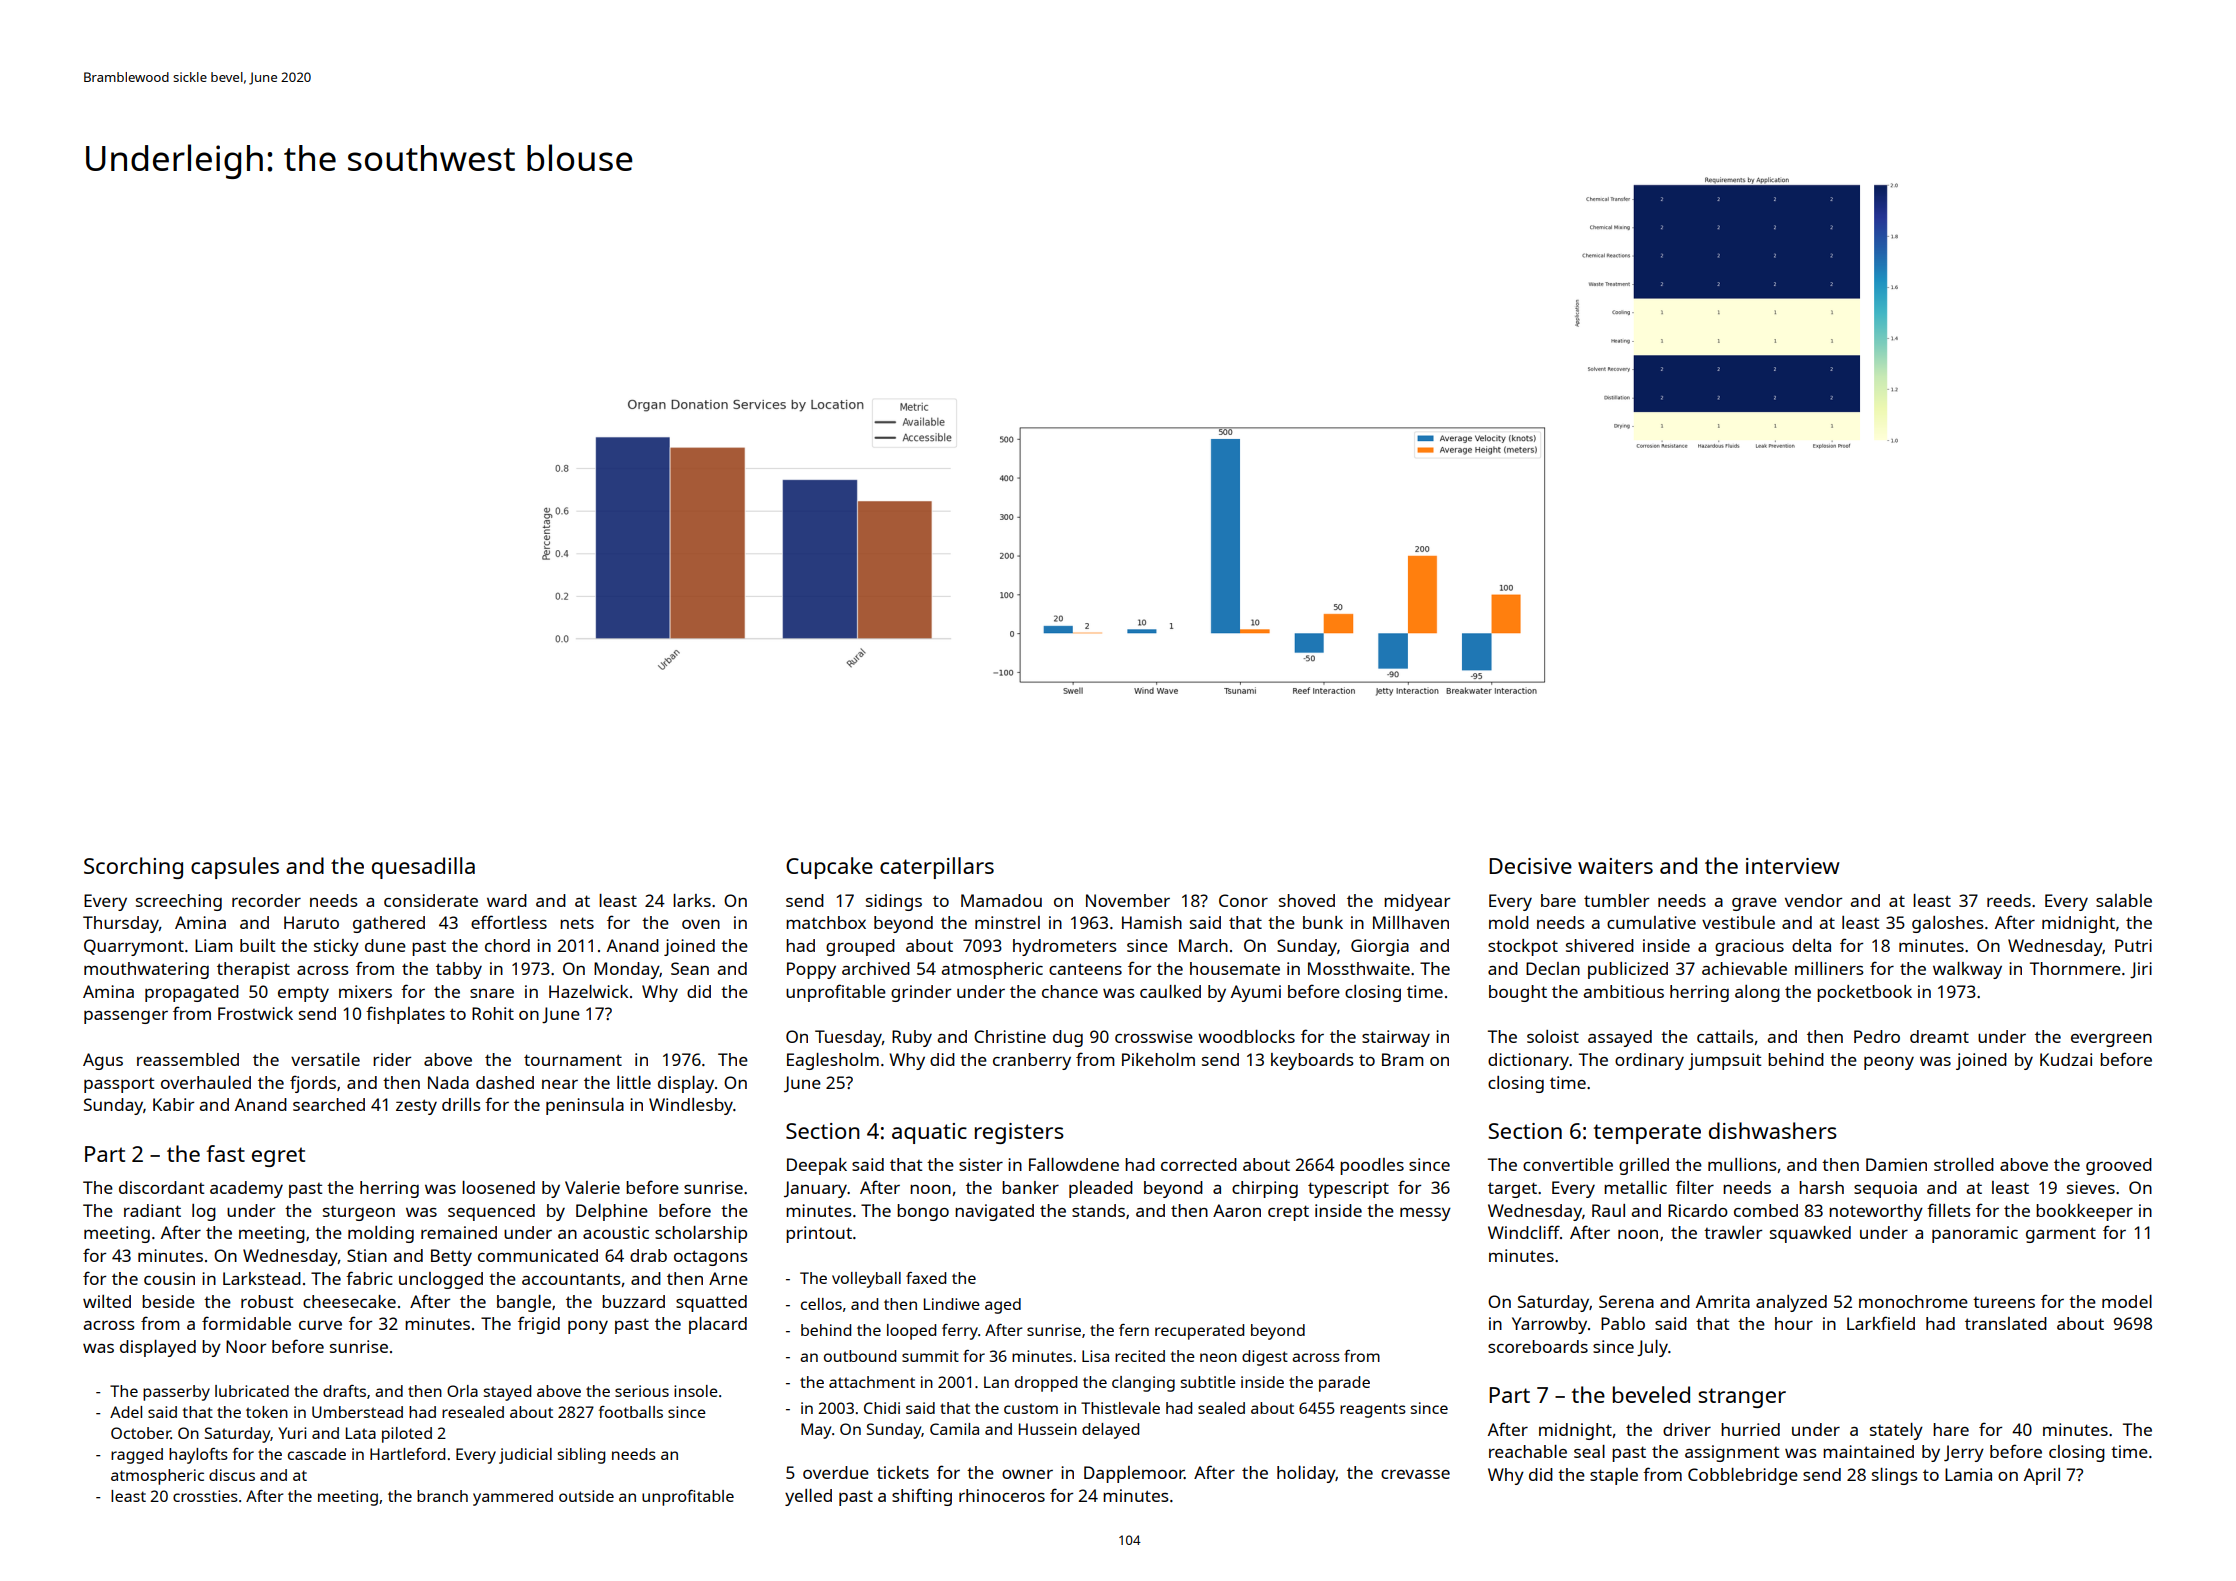 The image size is (2236, 1581). I want to click on caterpillars, so click(937, 868).
